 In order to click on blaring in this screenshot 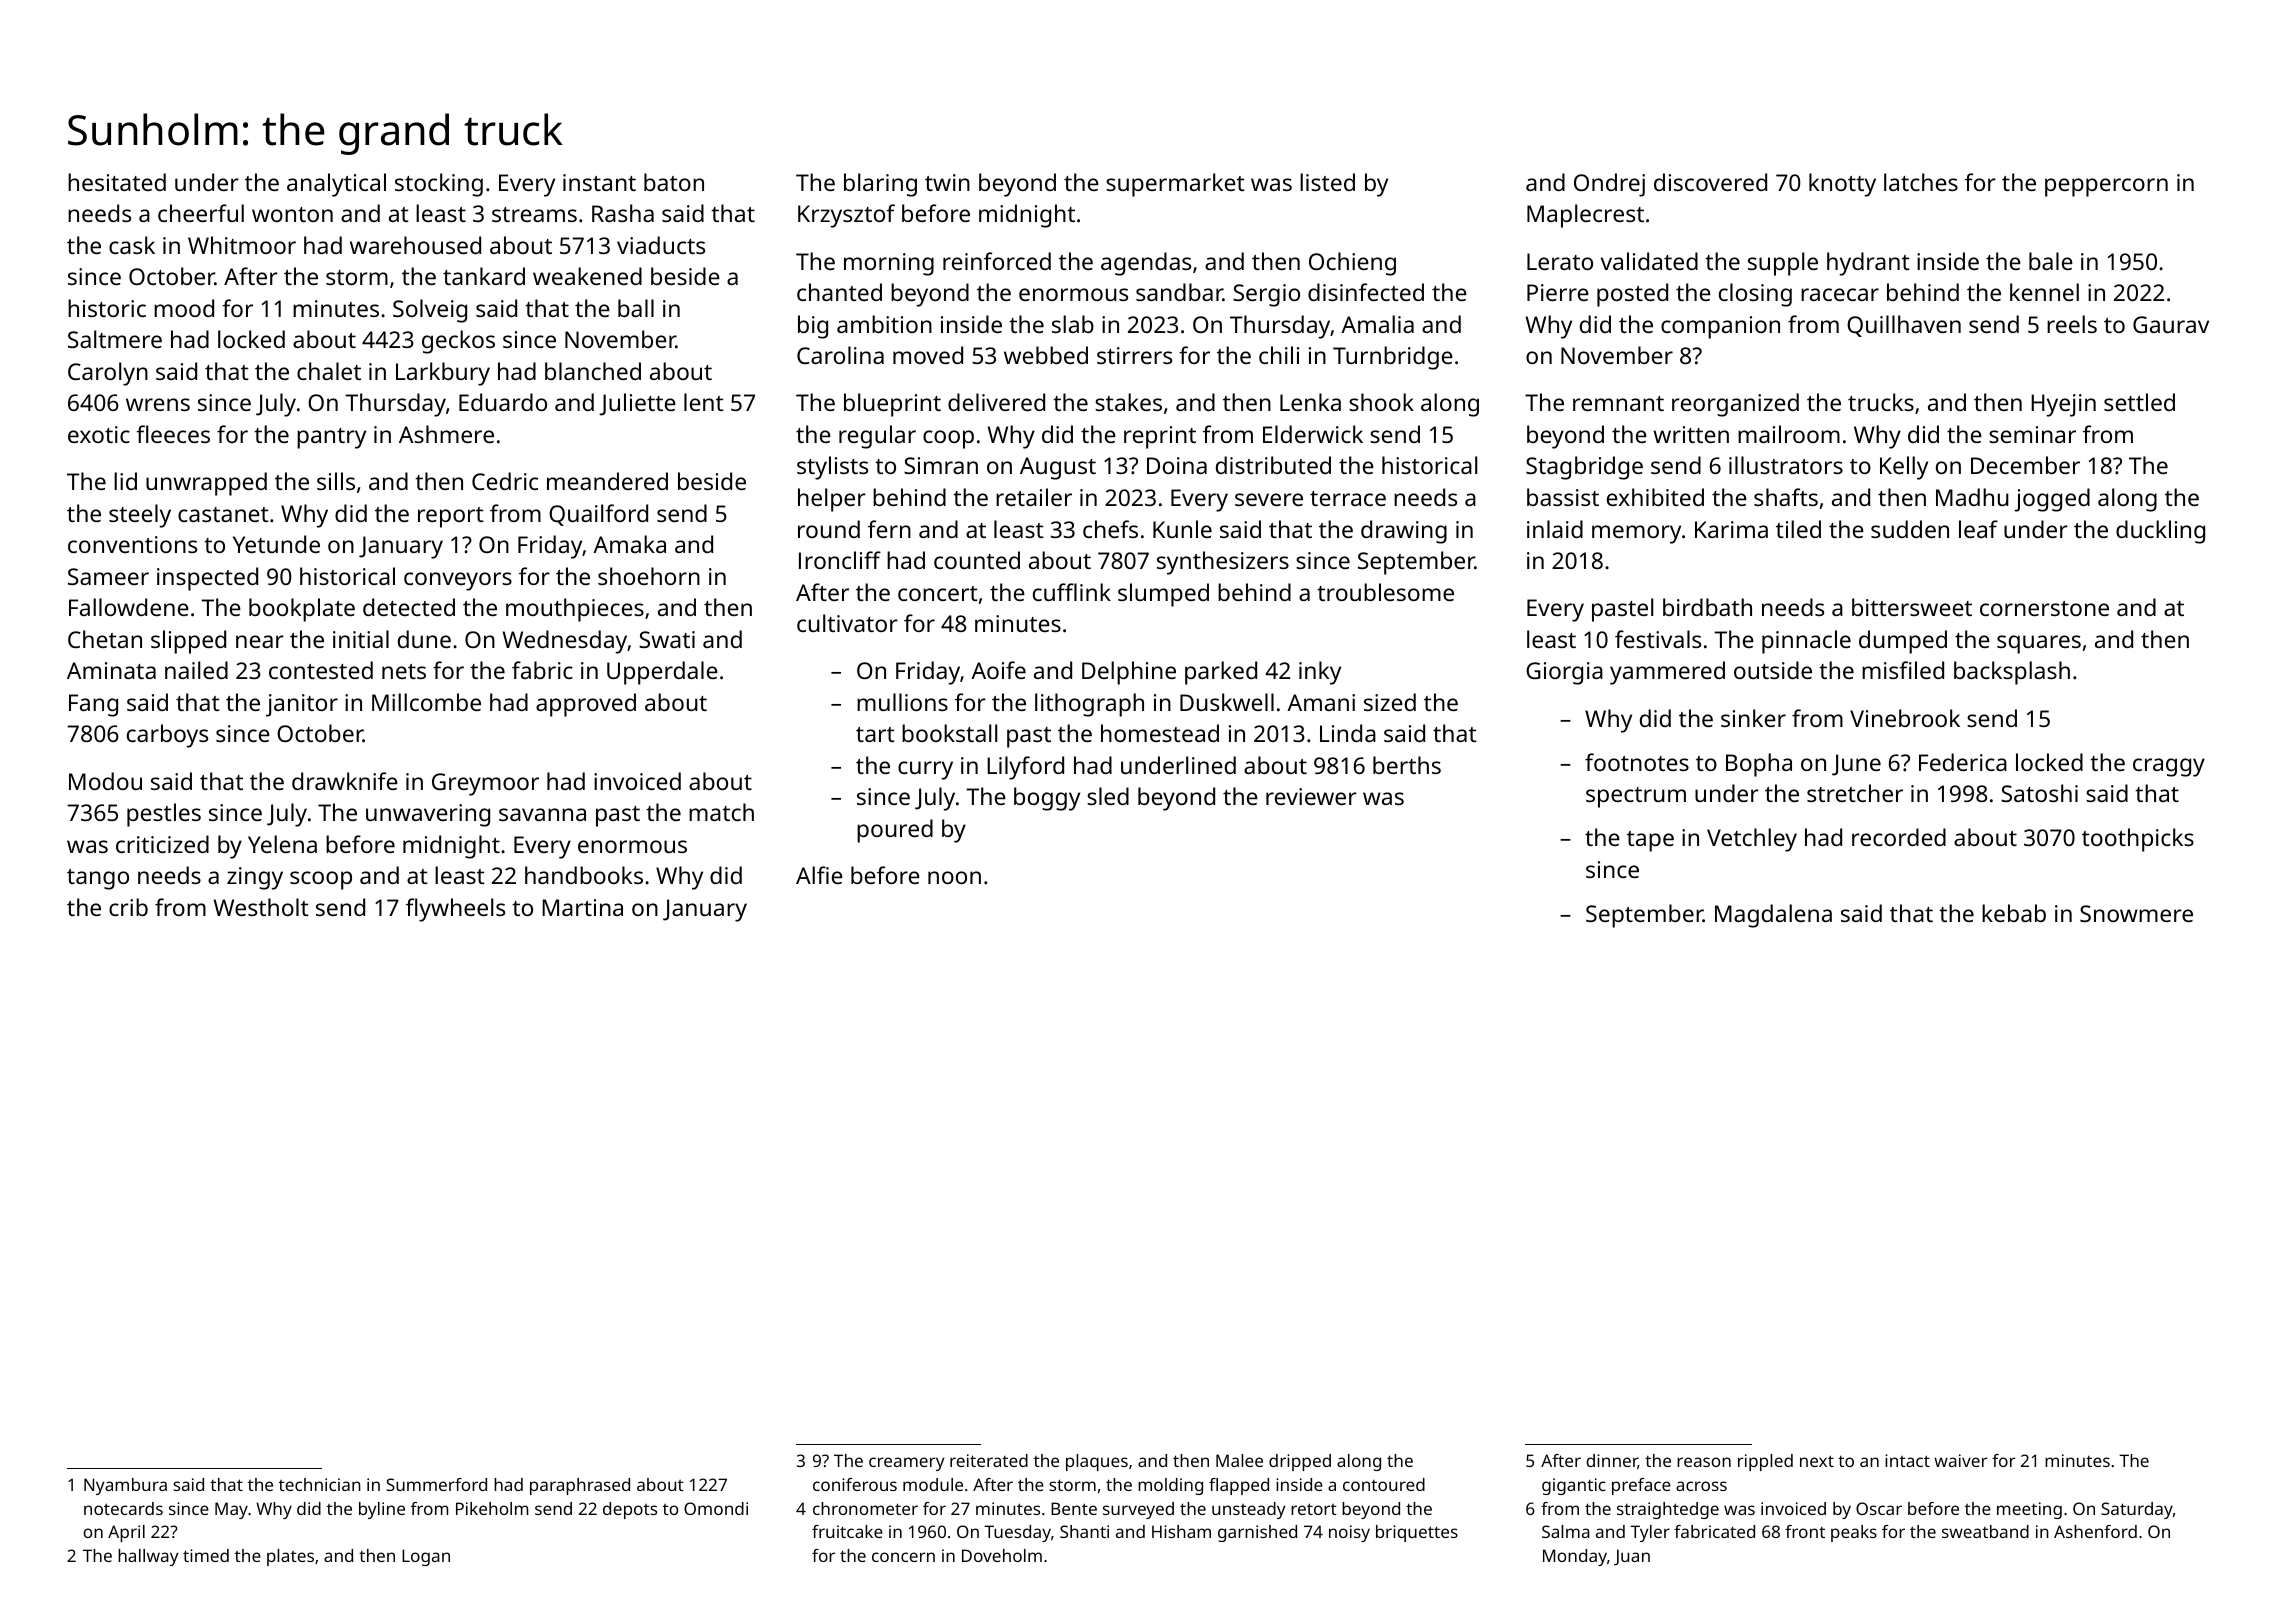, I will do `click(880, 185)`.
